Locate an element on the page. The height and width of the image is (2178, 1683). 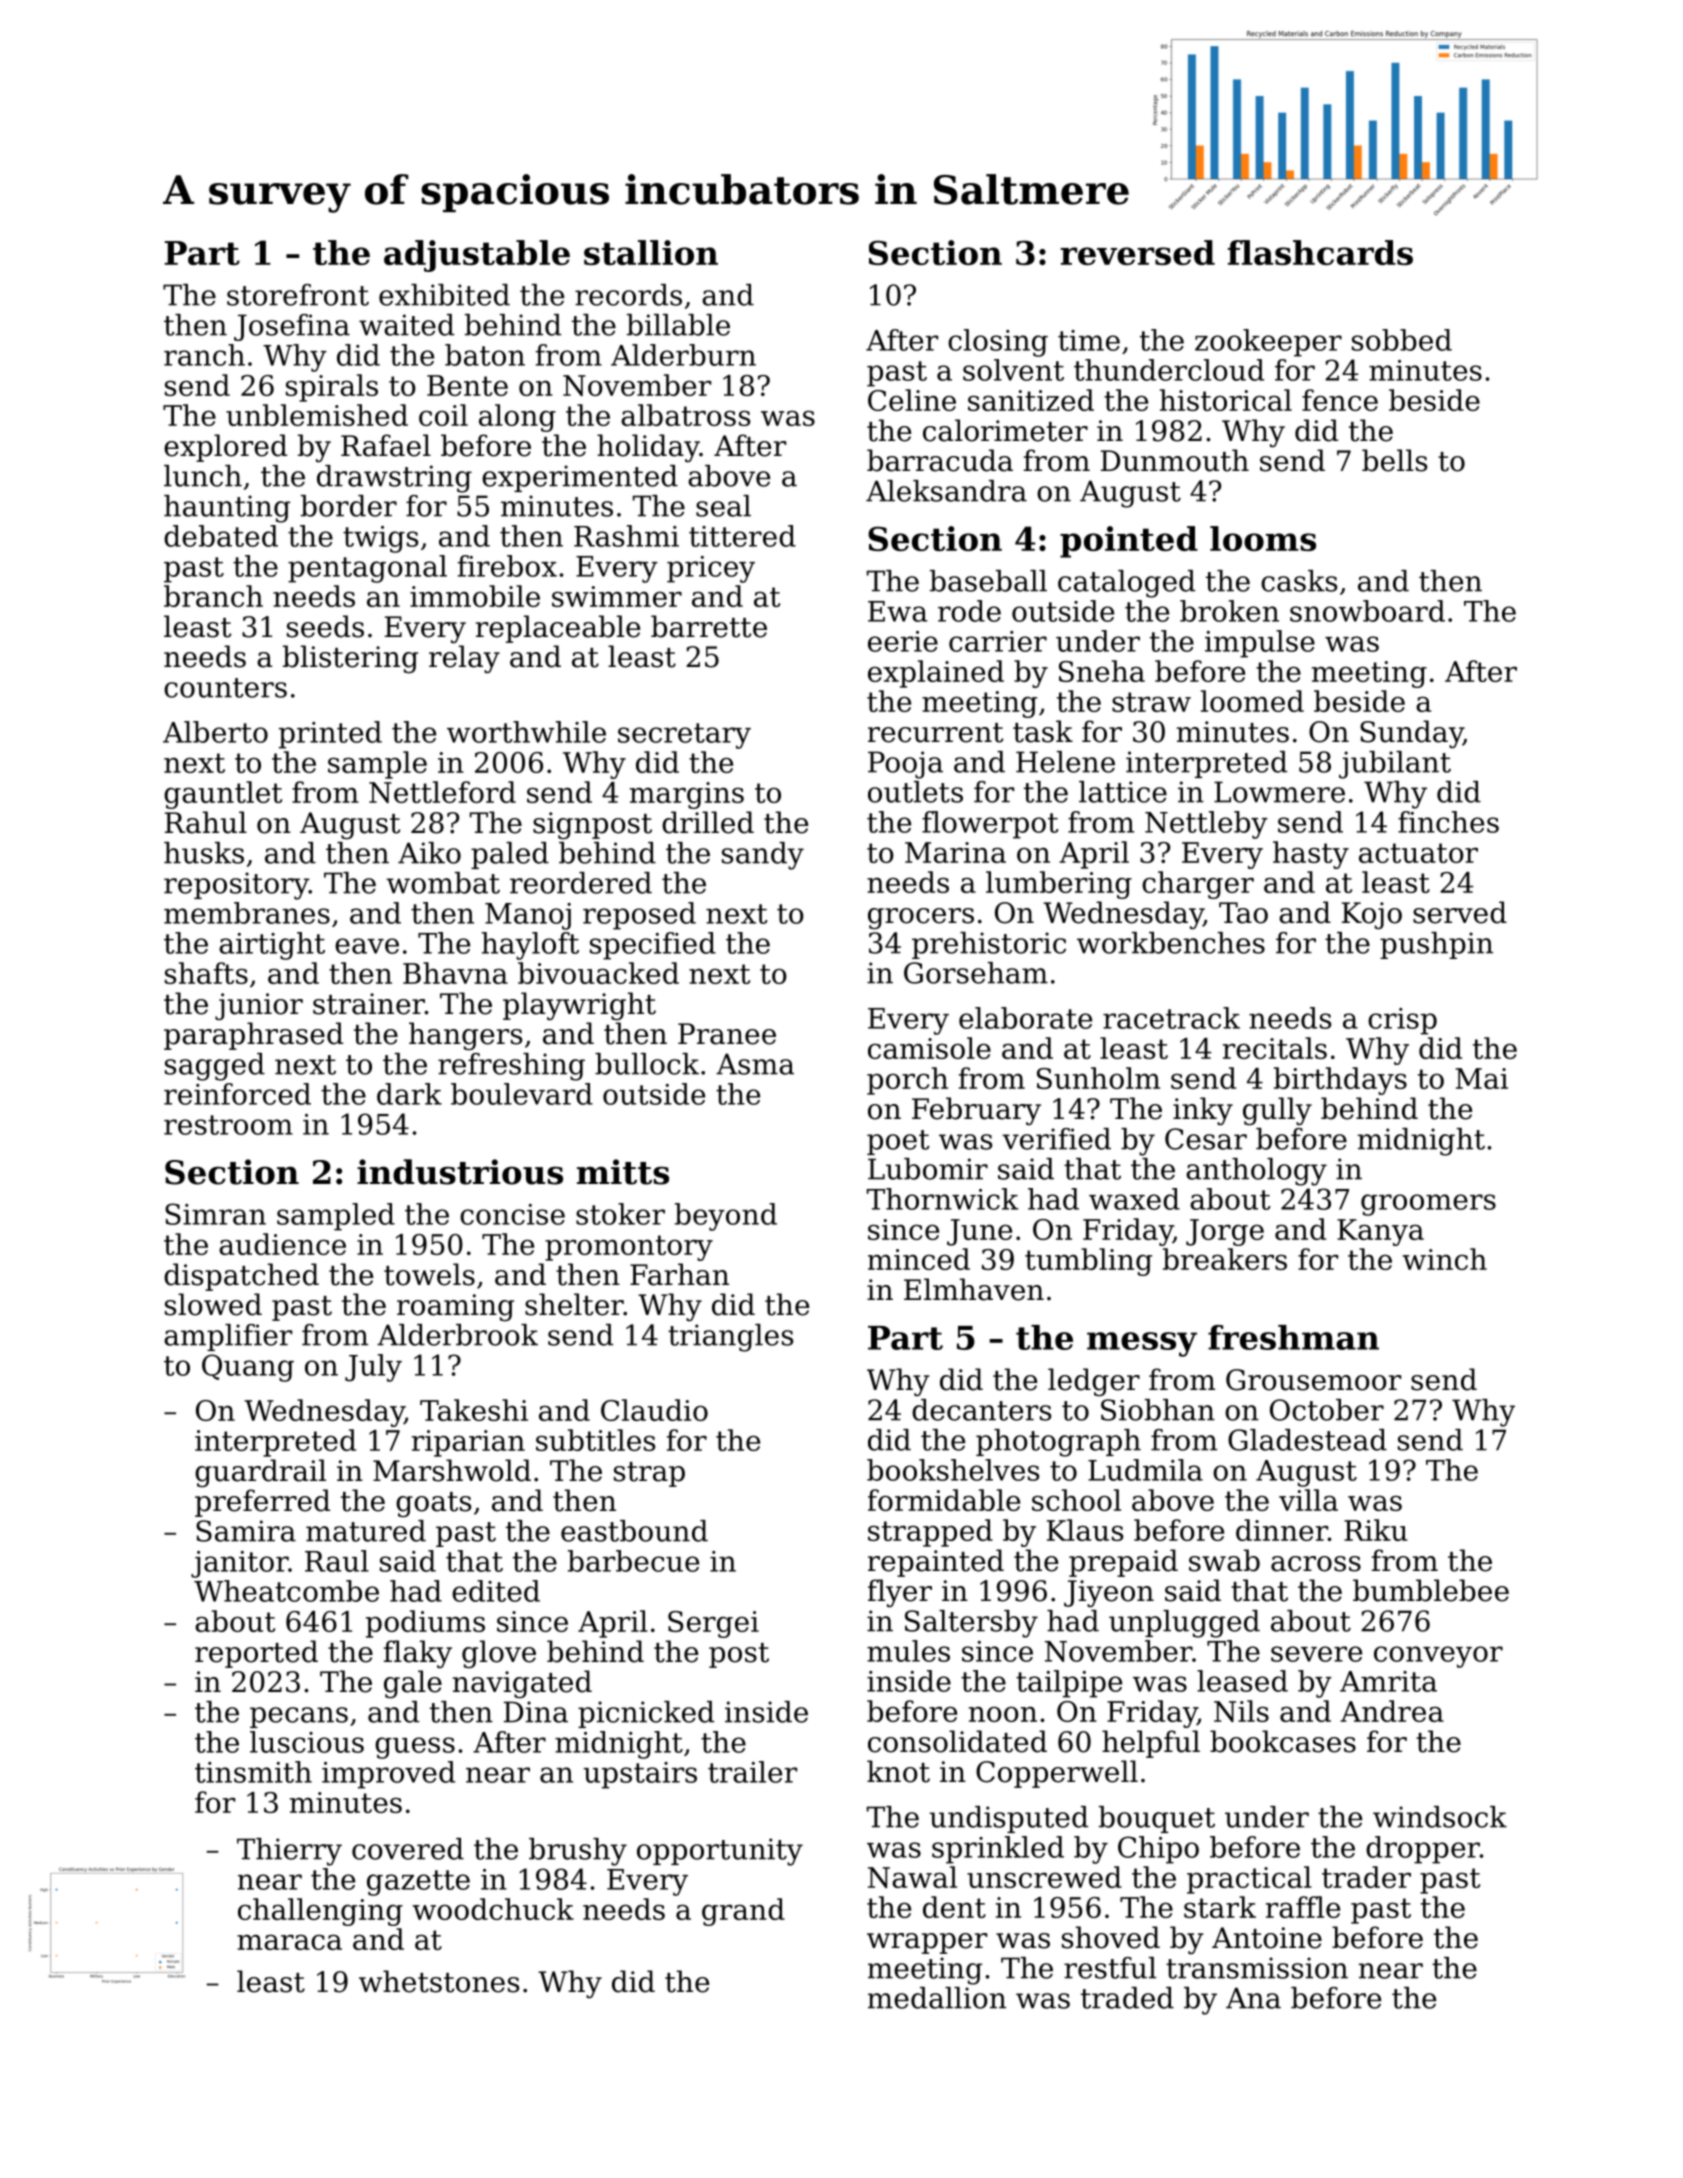
Ana is located at coordinates (1253, 1998).
